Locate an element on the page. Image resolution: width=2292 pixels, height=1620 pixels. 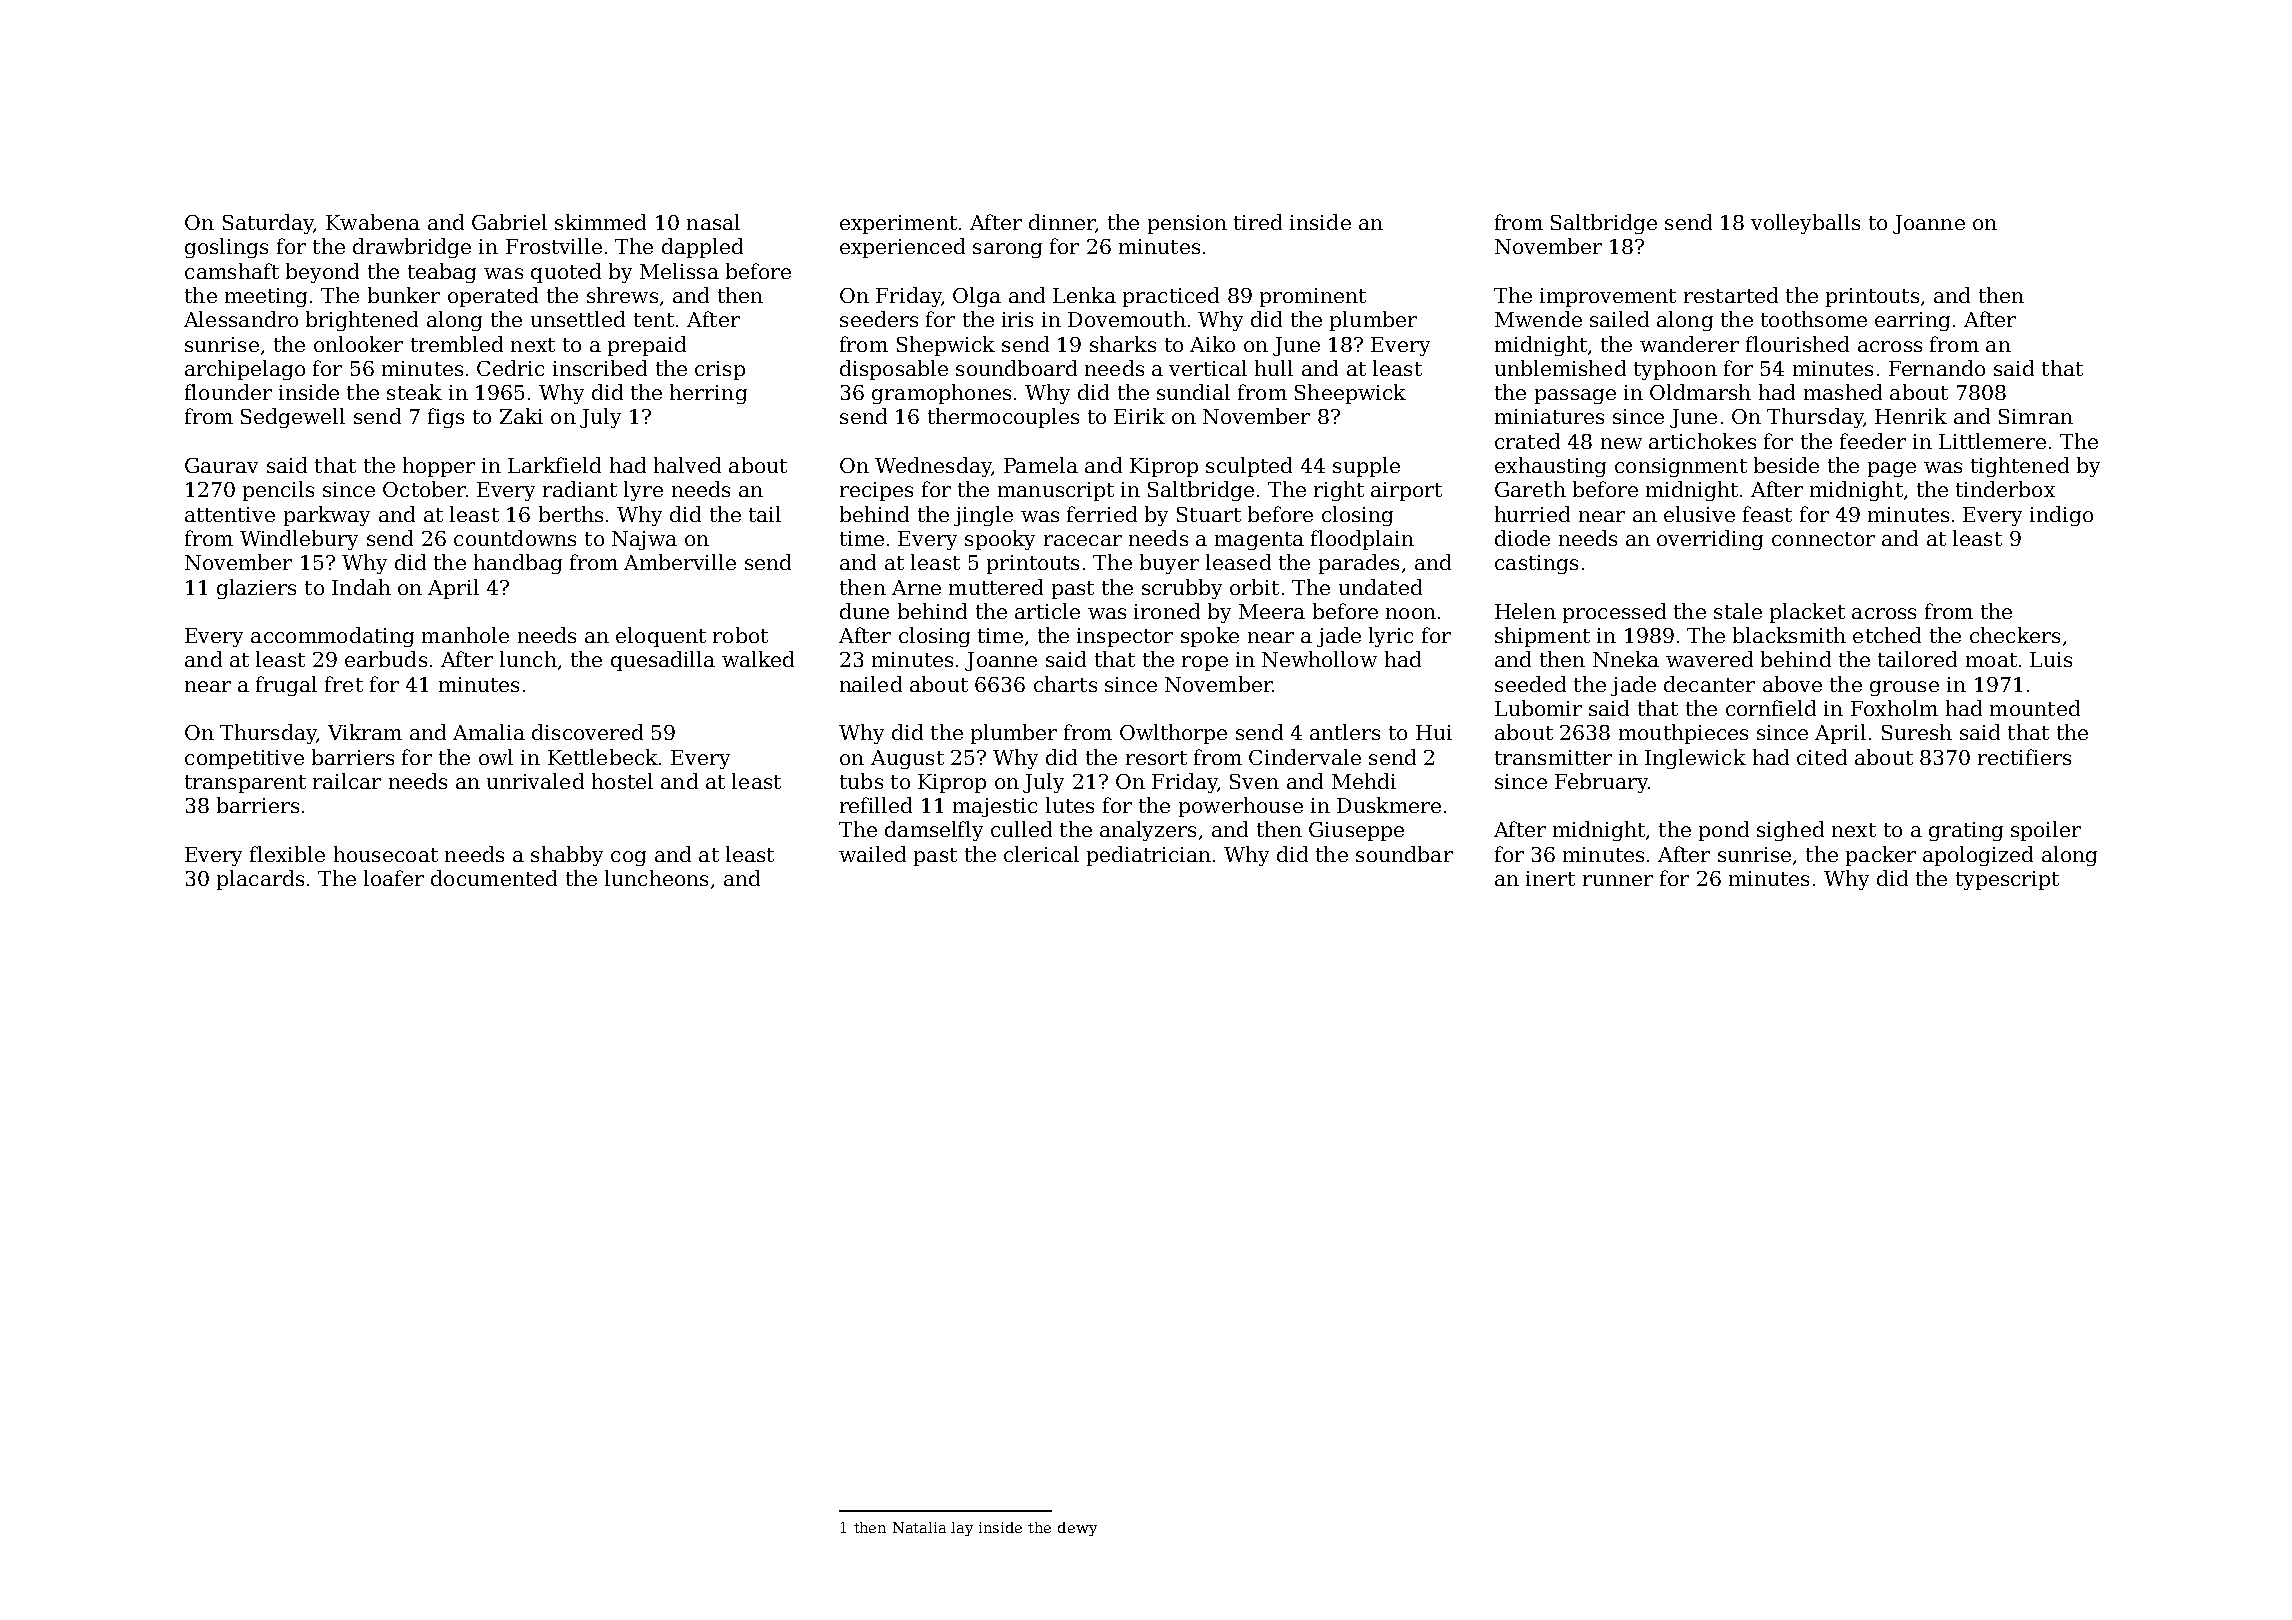
tired is located at coordinates (1258, 222).
